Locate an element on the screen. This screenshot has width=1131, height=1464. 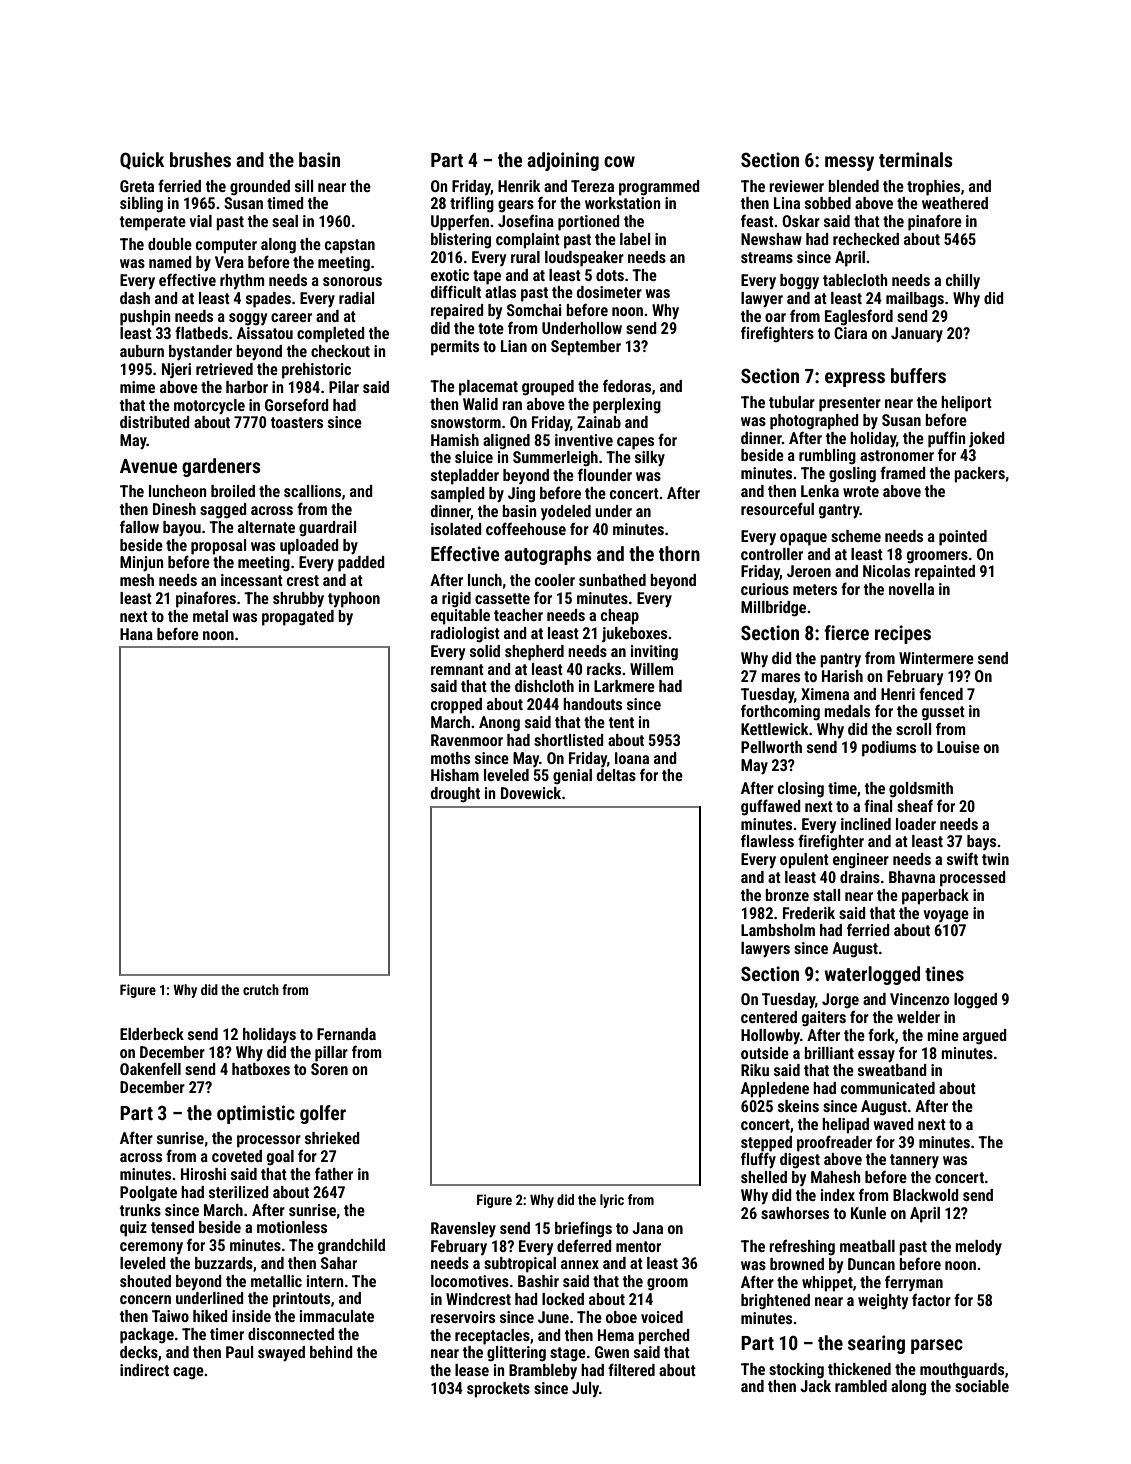
Soren is located at coordinates (329, 1069).
